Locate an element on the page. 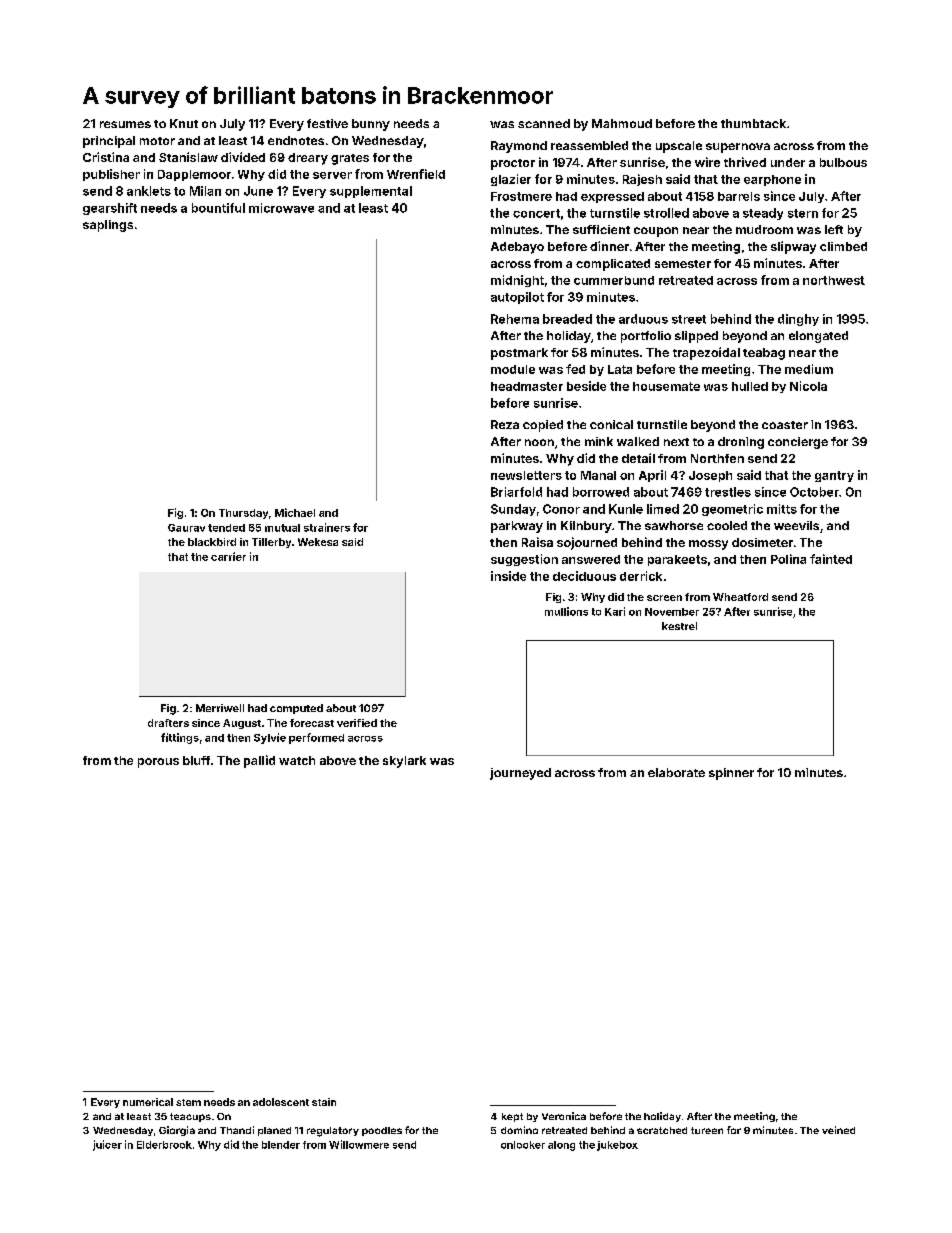 The height and width of the page is (1233, 952). resumes is located at coordinates (125, 124).
